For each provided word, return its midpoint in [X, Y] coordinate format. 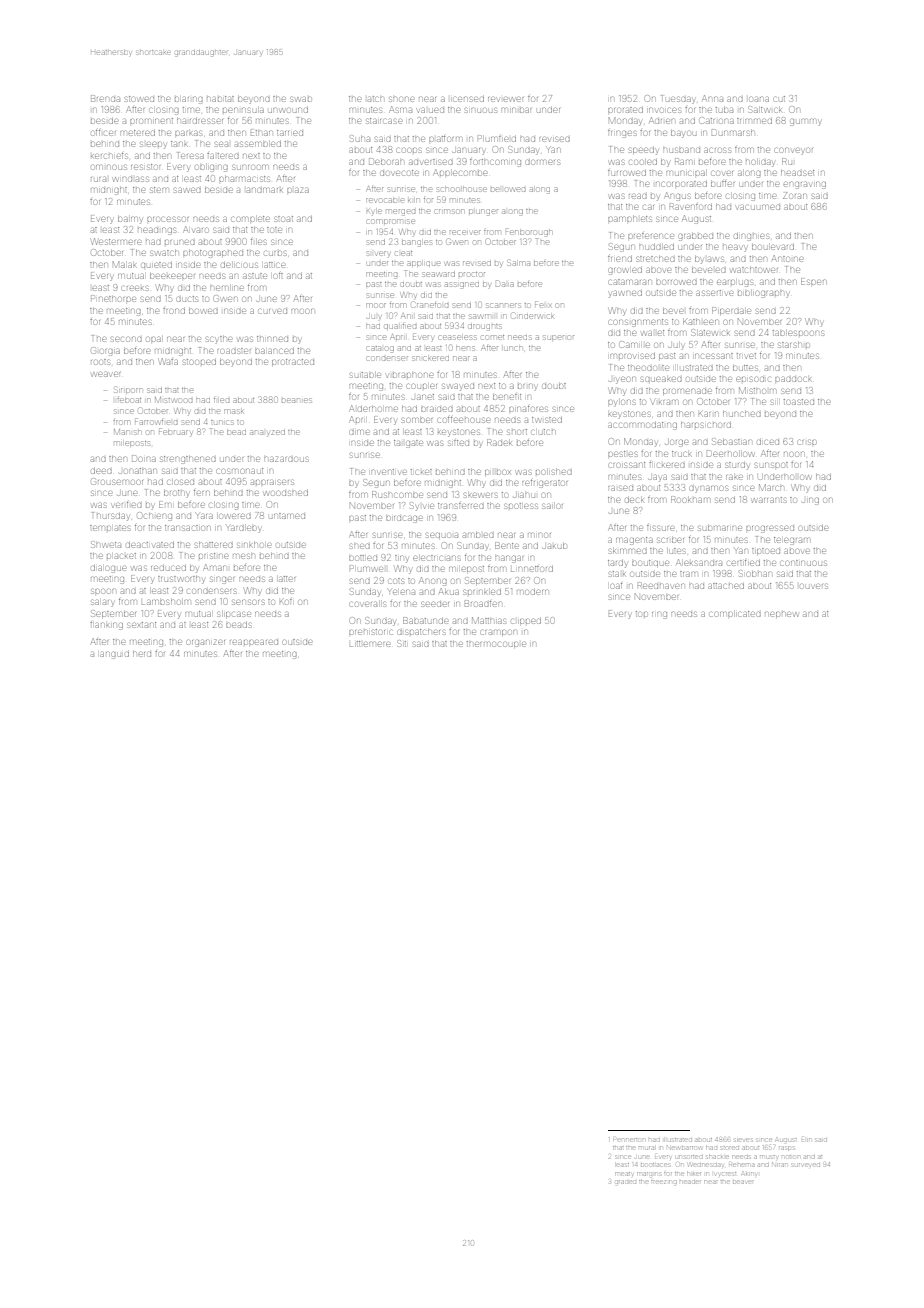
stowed [140, 99]
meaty [624, 1174]
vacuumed [758, 207]
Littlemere [370, 644]
